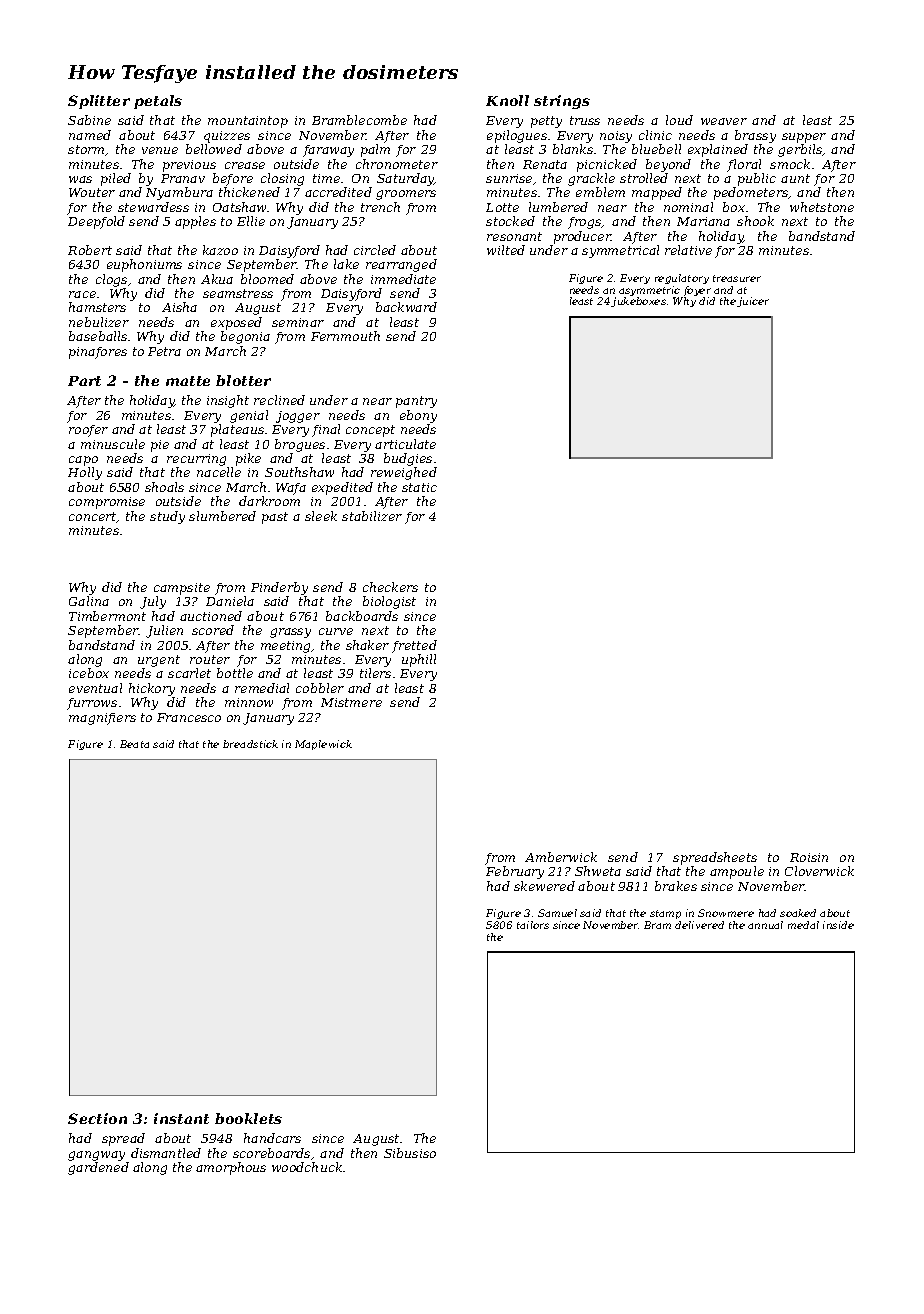  I want to click on icebox, so click(89, 673).
